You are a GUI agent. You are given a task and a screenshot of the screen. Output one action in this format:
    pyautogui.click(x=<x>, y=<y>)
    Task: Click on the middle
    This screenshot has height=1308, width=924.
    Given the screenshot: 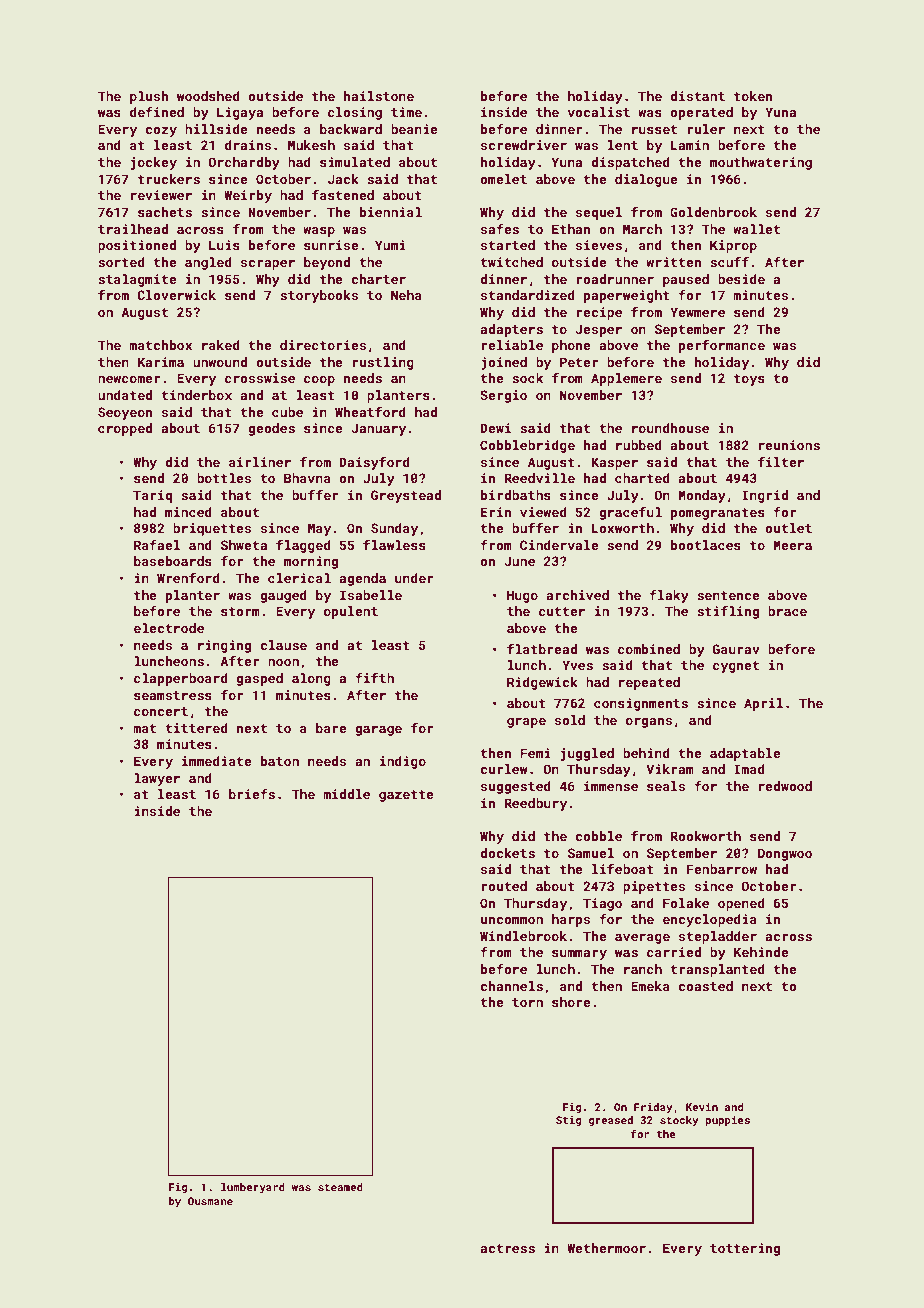 What is the action you would take?
    pyautogui.click(x=346, y=794)
